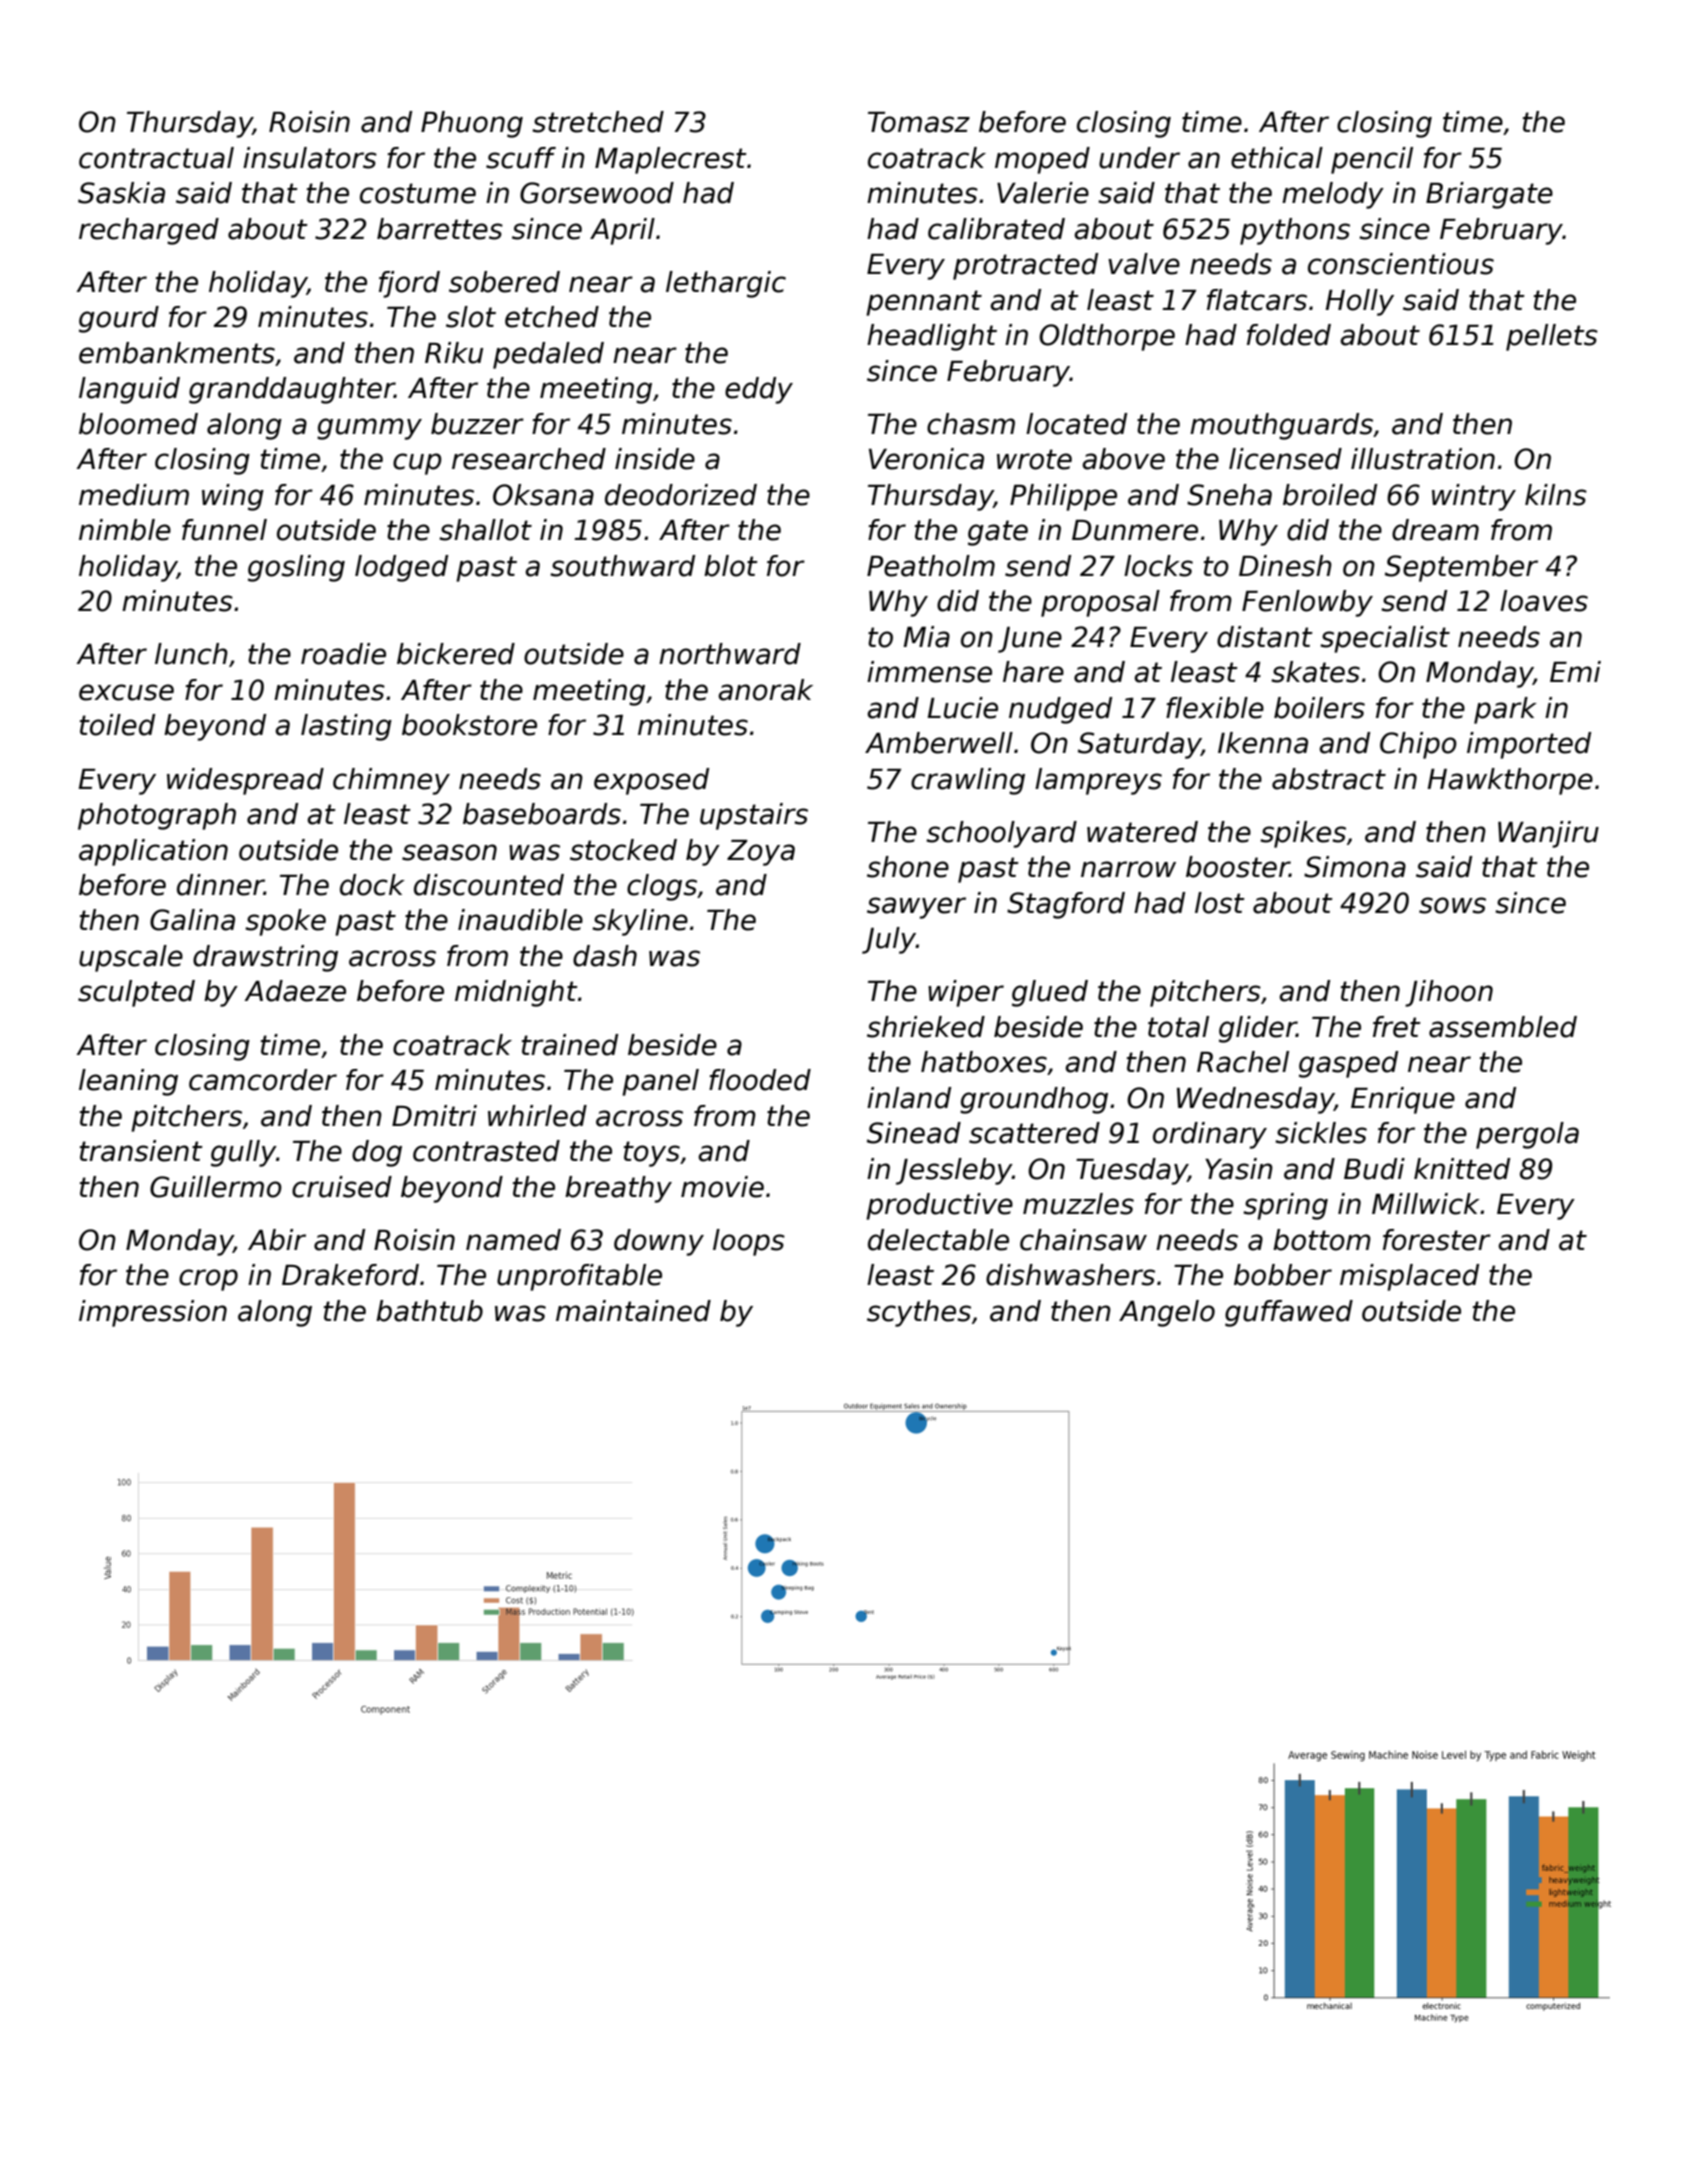  Describe the element at coordinates (919, 1313) in the screenshot. I see `scythes` at that location.
